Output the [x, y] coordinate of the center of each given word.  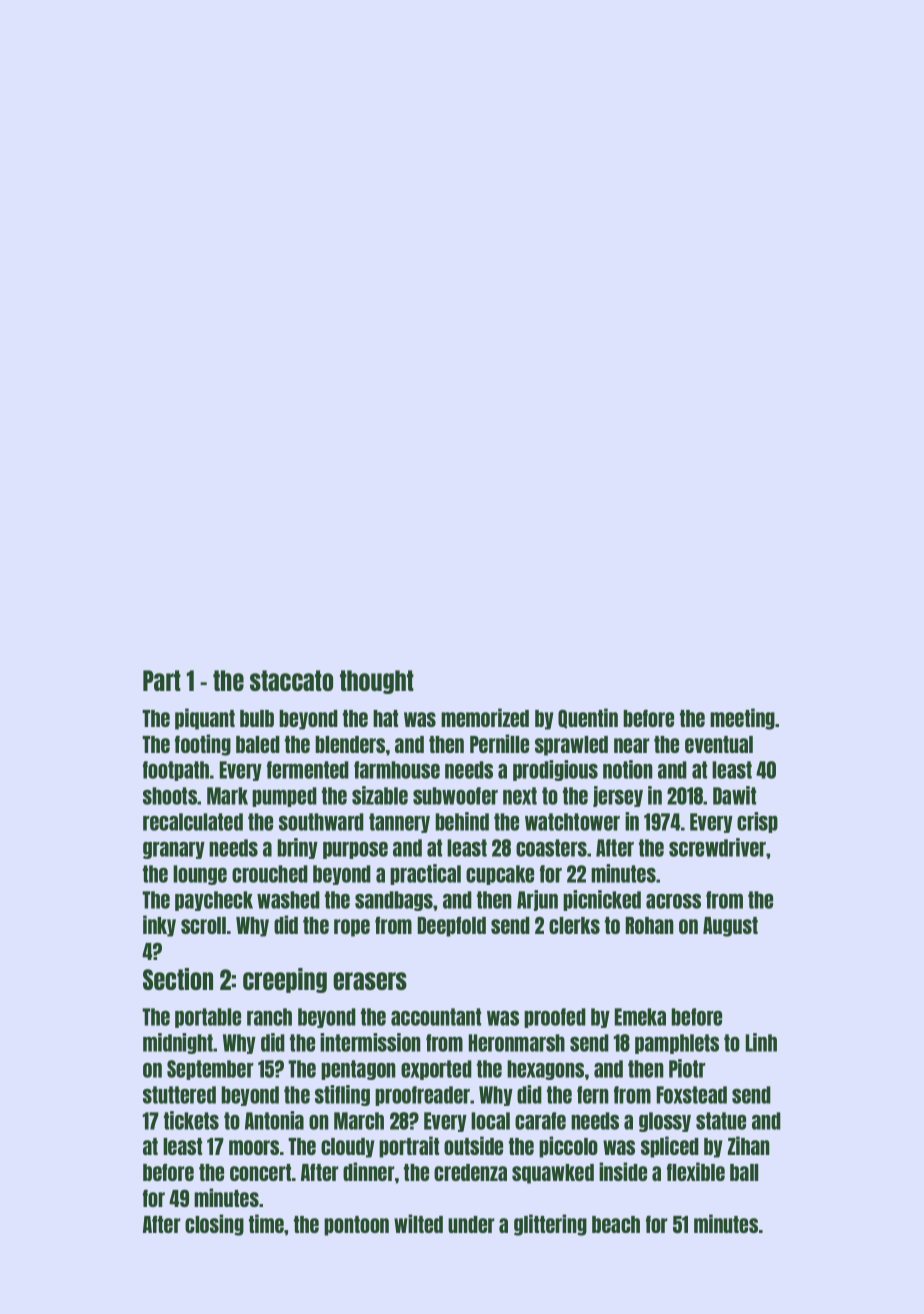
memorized [485, 717]
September [210, 1070]
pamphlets [677, 1044]
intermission [370, 1042]
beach [616, 1224]
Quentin [588, 718]
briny [297, 848]
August [730, 927]
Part [162, 680]
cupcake [500, 875]
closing [214, 1225]
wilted [418, 1223]
